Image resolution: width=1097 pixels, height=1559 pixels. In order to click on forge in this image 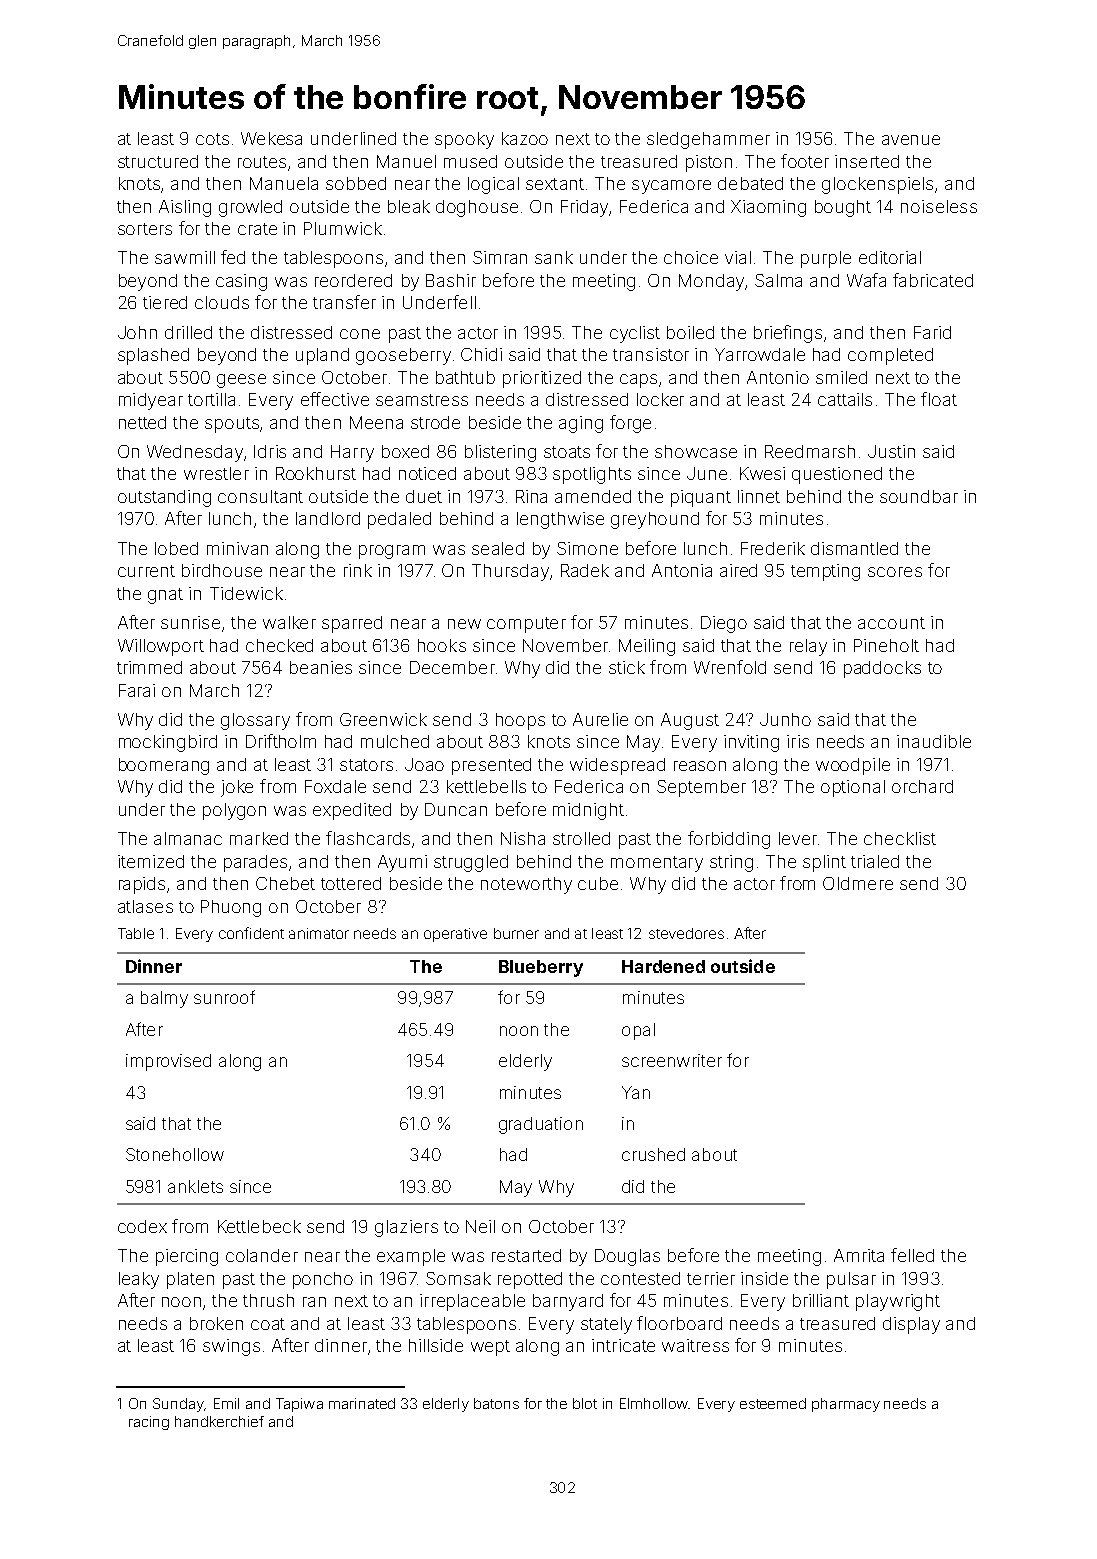, I will do `click(630, 424)`.
